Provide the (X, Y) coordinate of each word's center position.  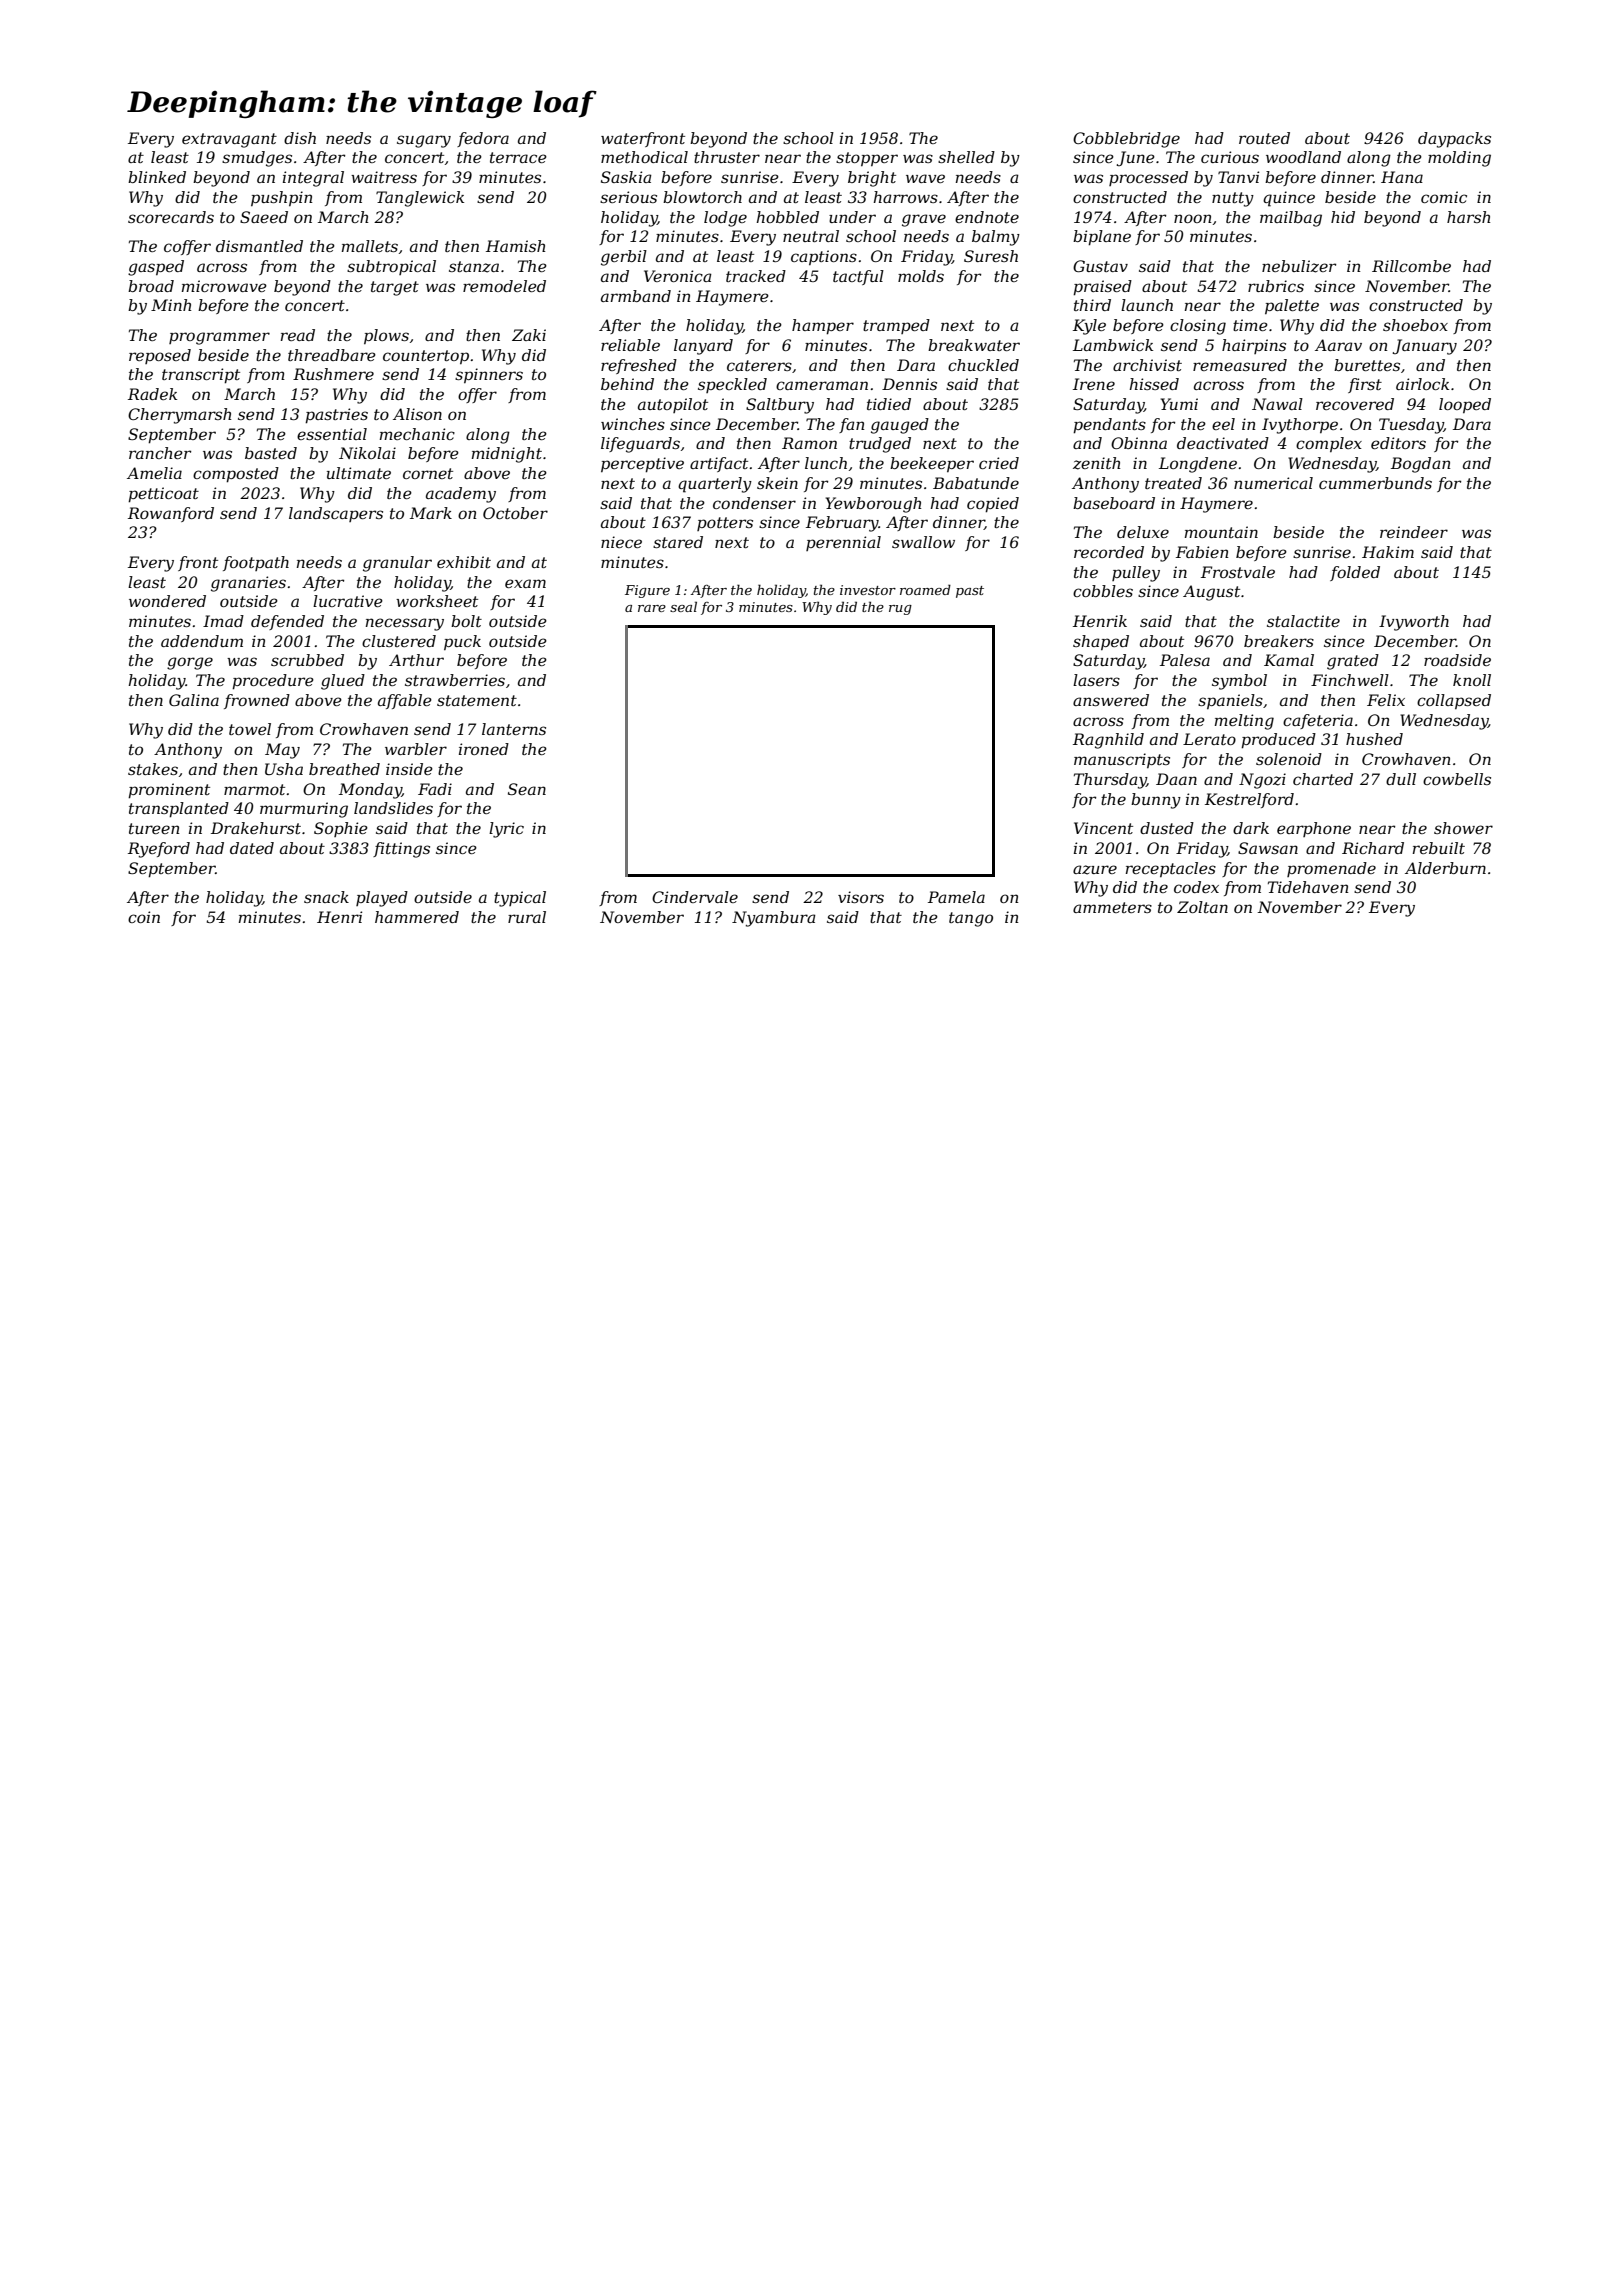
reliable (630, 345)
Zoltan (1202, 907)
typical (520, 899)
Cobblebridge (1126, 140)
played (382, 899)
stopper (867, 159)
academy (461, 495)
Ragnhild (1108, 741)
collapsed (1454, 701)
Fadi (435, 789)
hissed (1154, 384)
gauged (900, 426)
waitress (384, 177)
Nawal (1277, 404)
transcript (201, 376)
